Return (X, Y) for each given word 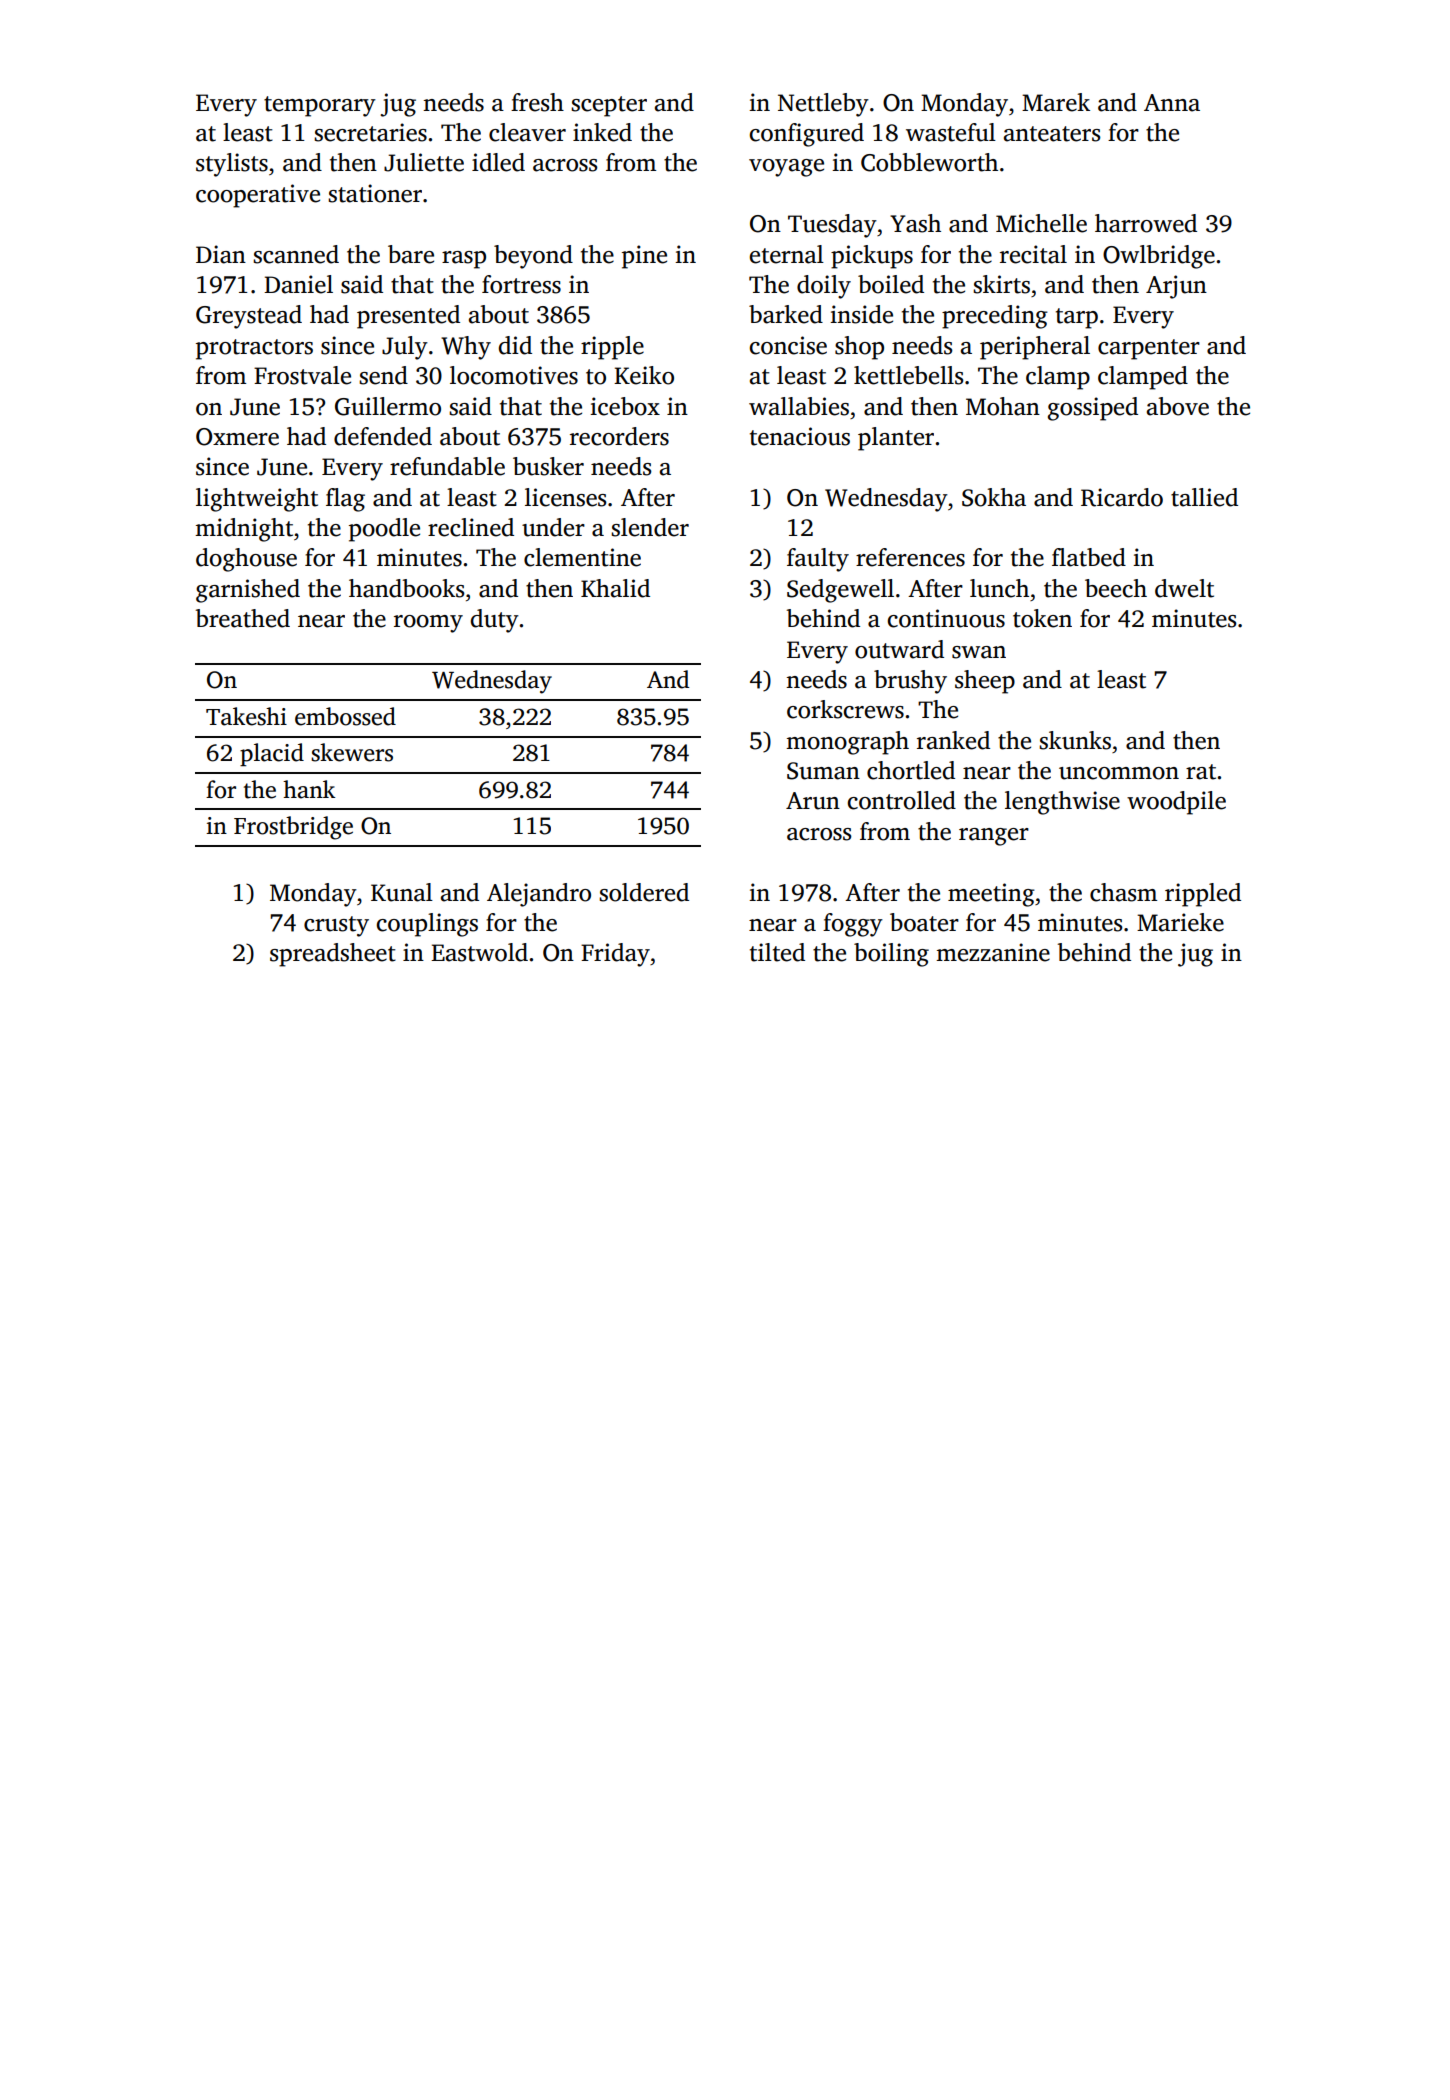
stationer (375, 193)
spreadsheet (333, 955)
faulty (818, 560)
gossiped (1093, 409)
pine (644, 257)
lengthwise (1062, 803)
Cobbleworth (929, 162)
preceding (995, 317)
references (910, 557)
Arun (813, 801)
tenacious (800, 436)
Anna (1172, 103)
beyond (533, 257)
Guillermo (388, 406)
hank (309, 789)
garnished (248, 591)
